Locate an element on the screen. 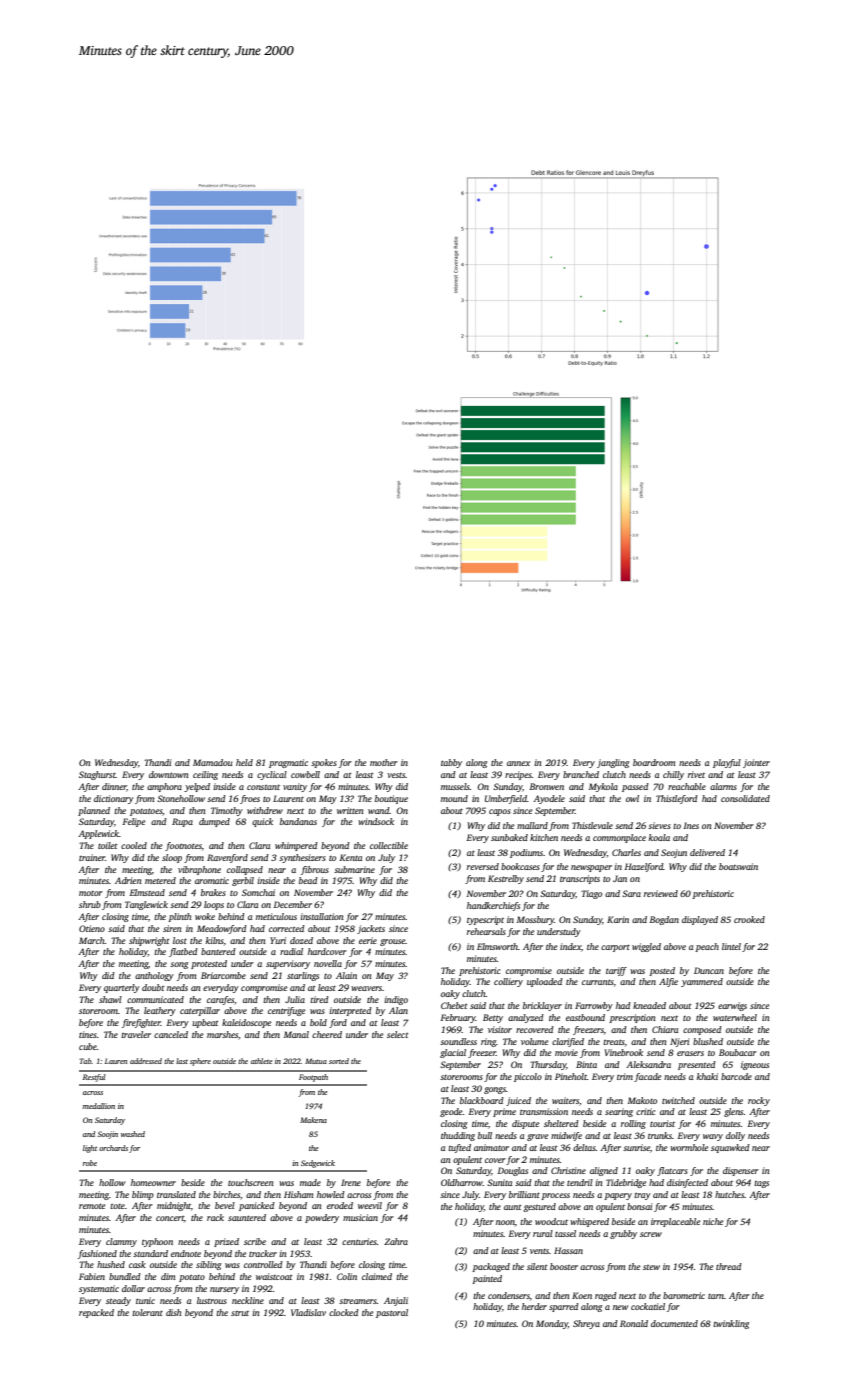  commonplace is located at coordinates (619, 838).
